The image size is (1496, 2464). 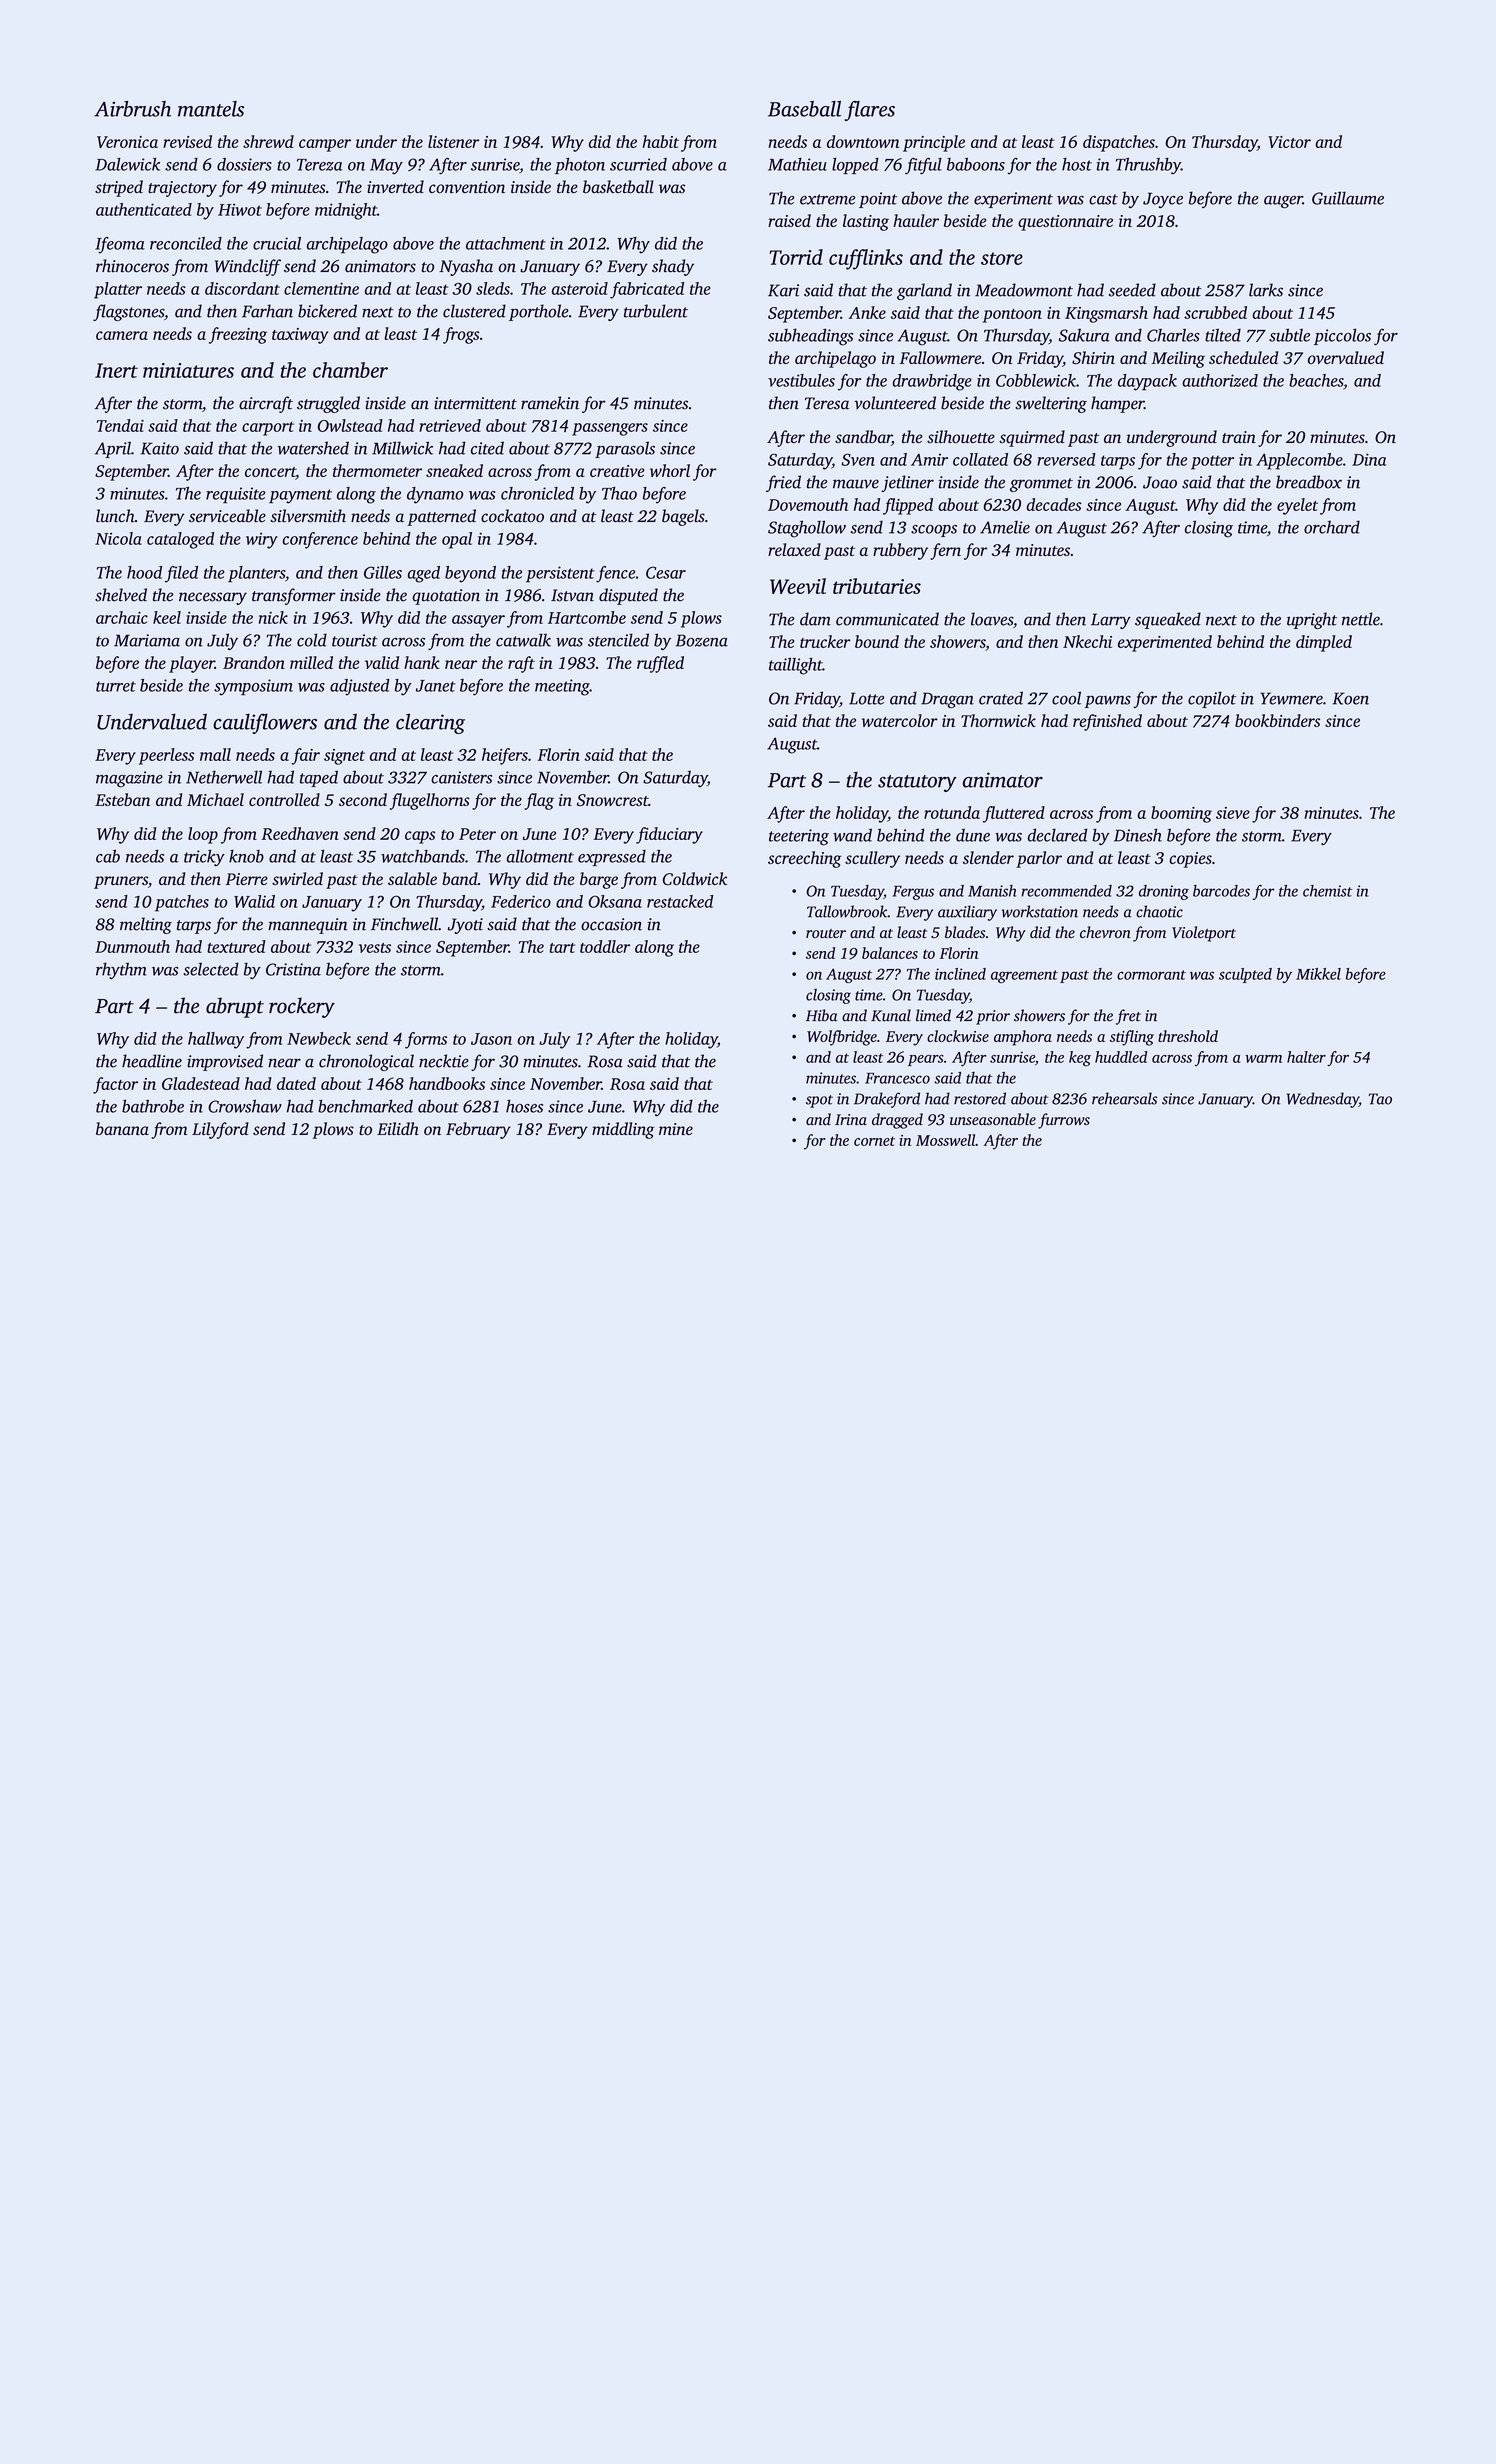 What do you see at coordinates (398, 1128) in the document?
I see `Eilidh` at bounding box center [398, 1128].
